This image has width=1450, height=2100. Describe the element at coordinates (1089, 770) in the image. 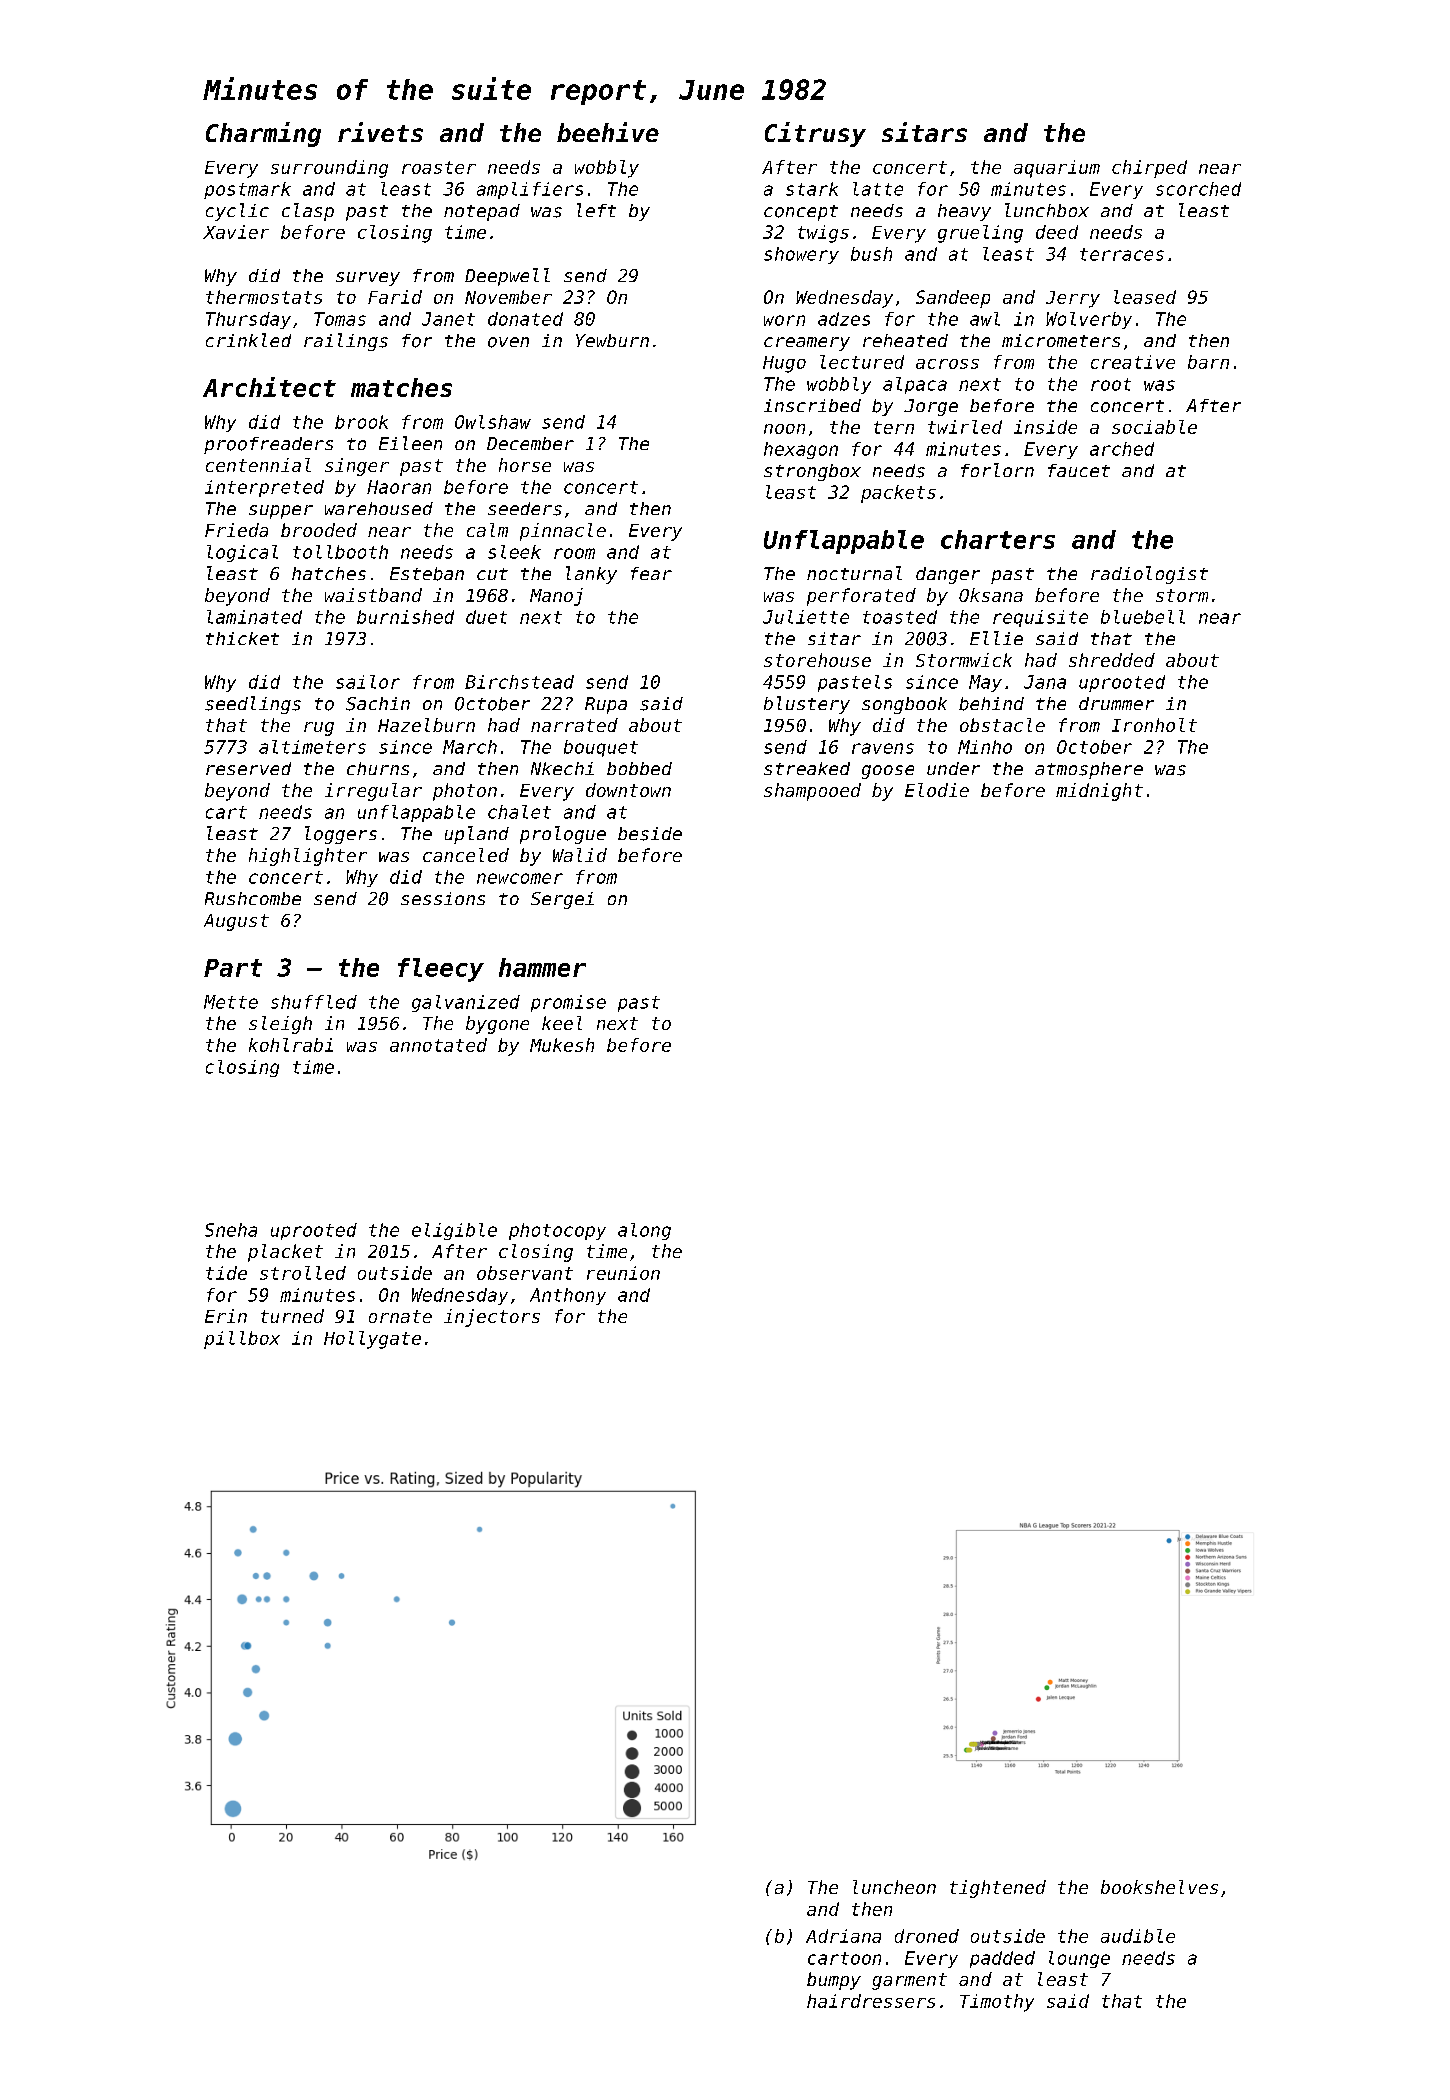

I see `atmosphere` at that location.
